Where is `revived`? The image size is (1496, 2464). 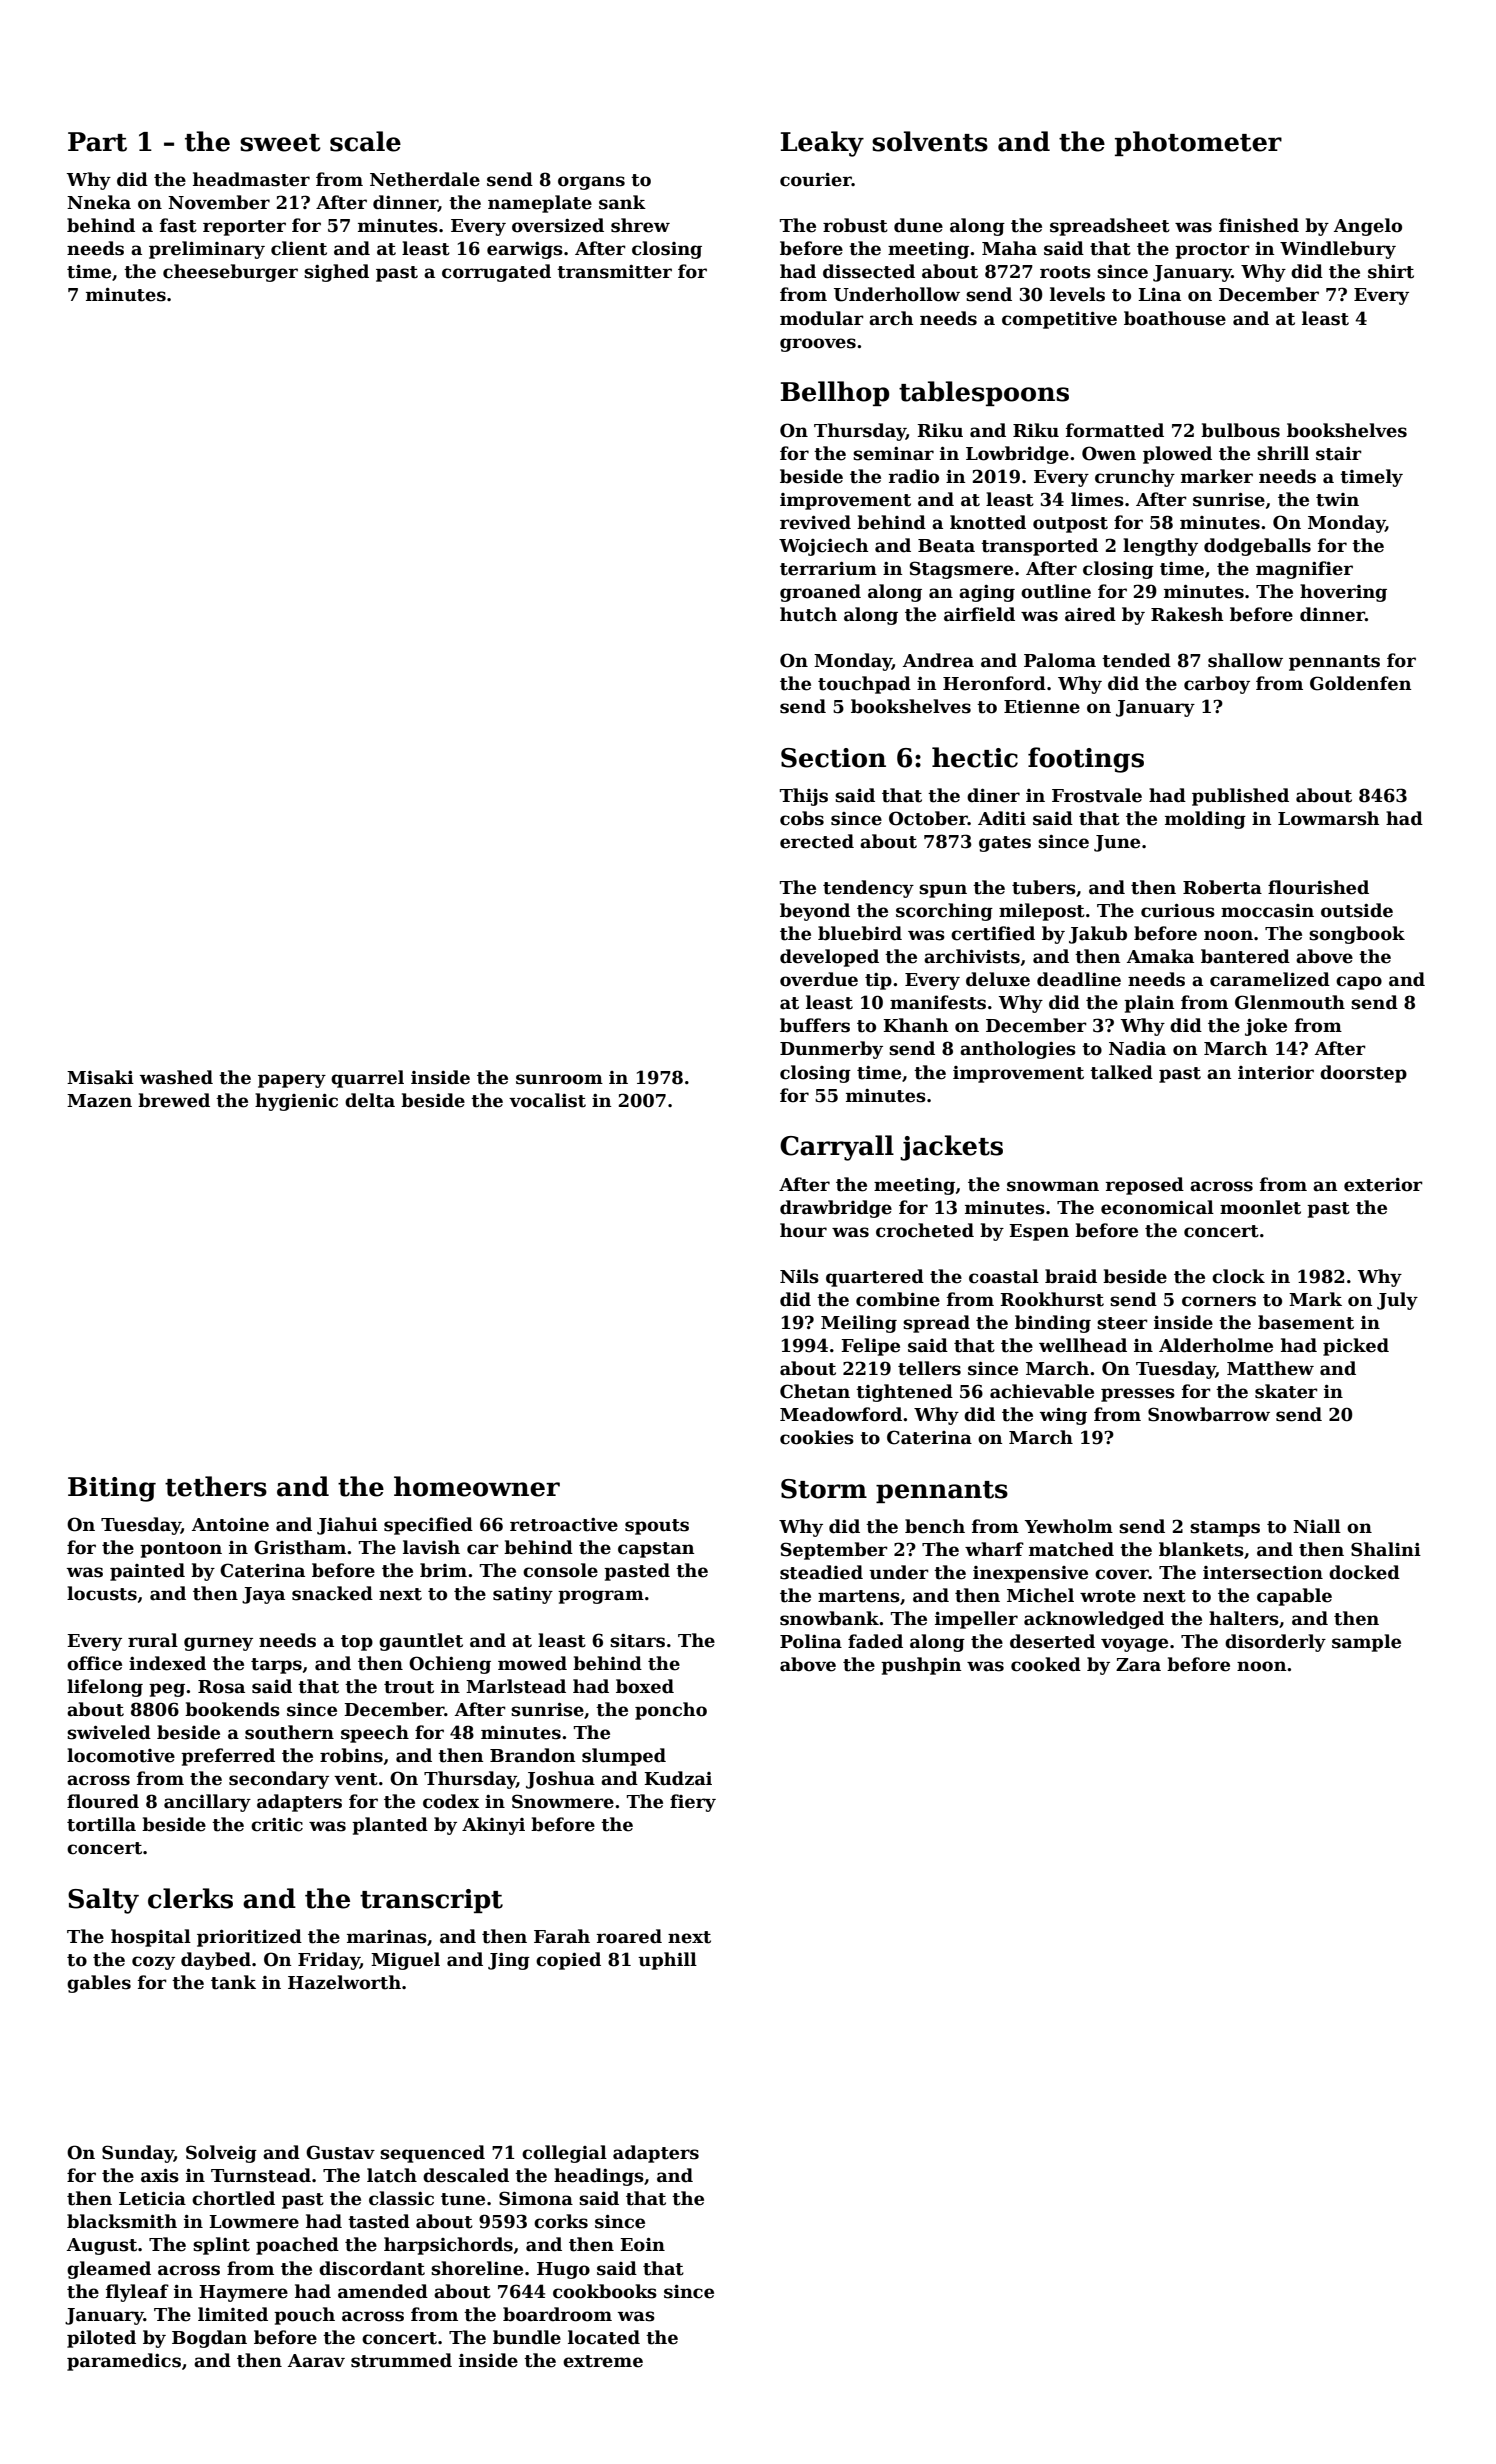 revived is located at coordinates (815, 522).
